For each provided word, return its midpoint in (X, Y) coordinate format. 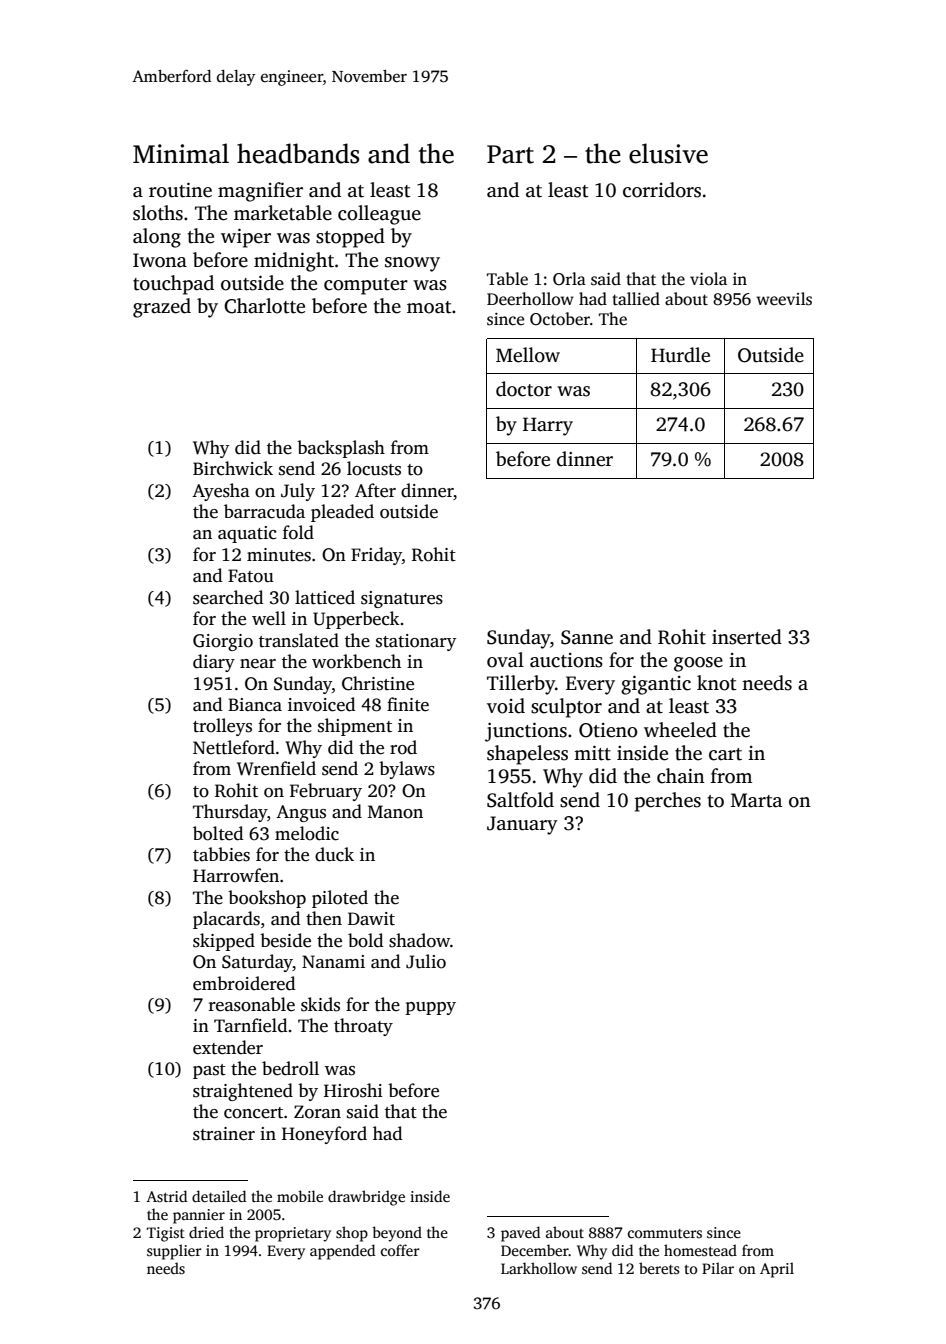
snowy (412, 264)
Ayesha (221, 492)
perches (668, 802)
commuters (665, 1233)
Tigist (166, 1234)
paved (520, 1234)
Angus (301, 813)
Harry (548, 426)
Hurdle (680, 355)
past (209, 1071)
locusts (374, 468)
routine (180, 190)
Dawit (371, 919)
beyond (397, 1234)
